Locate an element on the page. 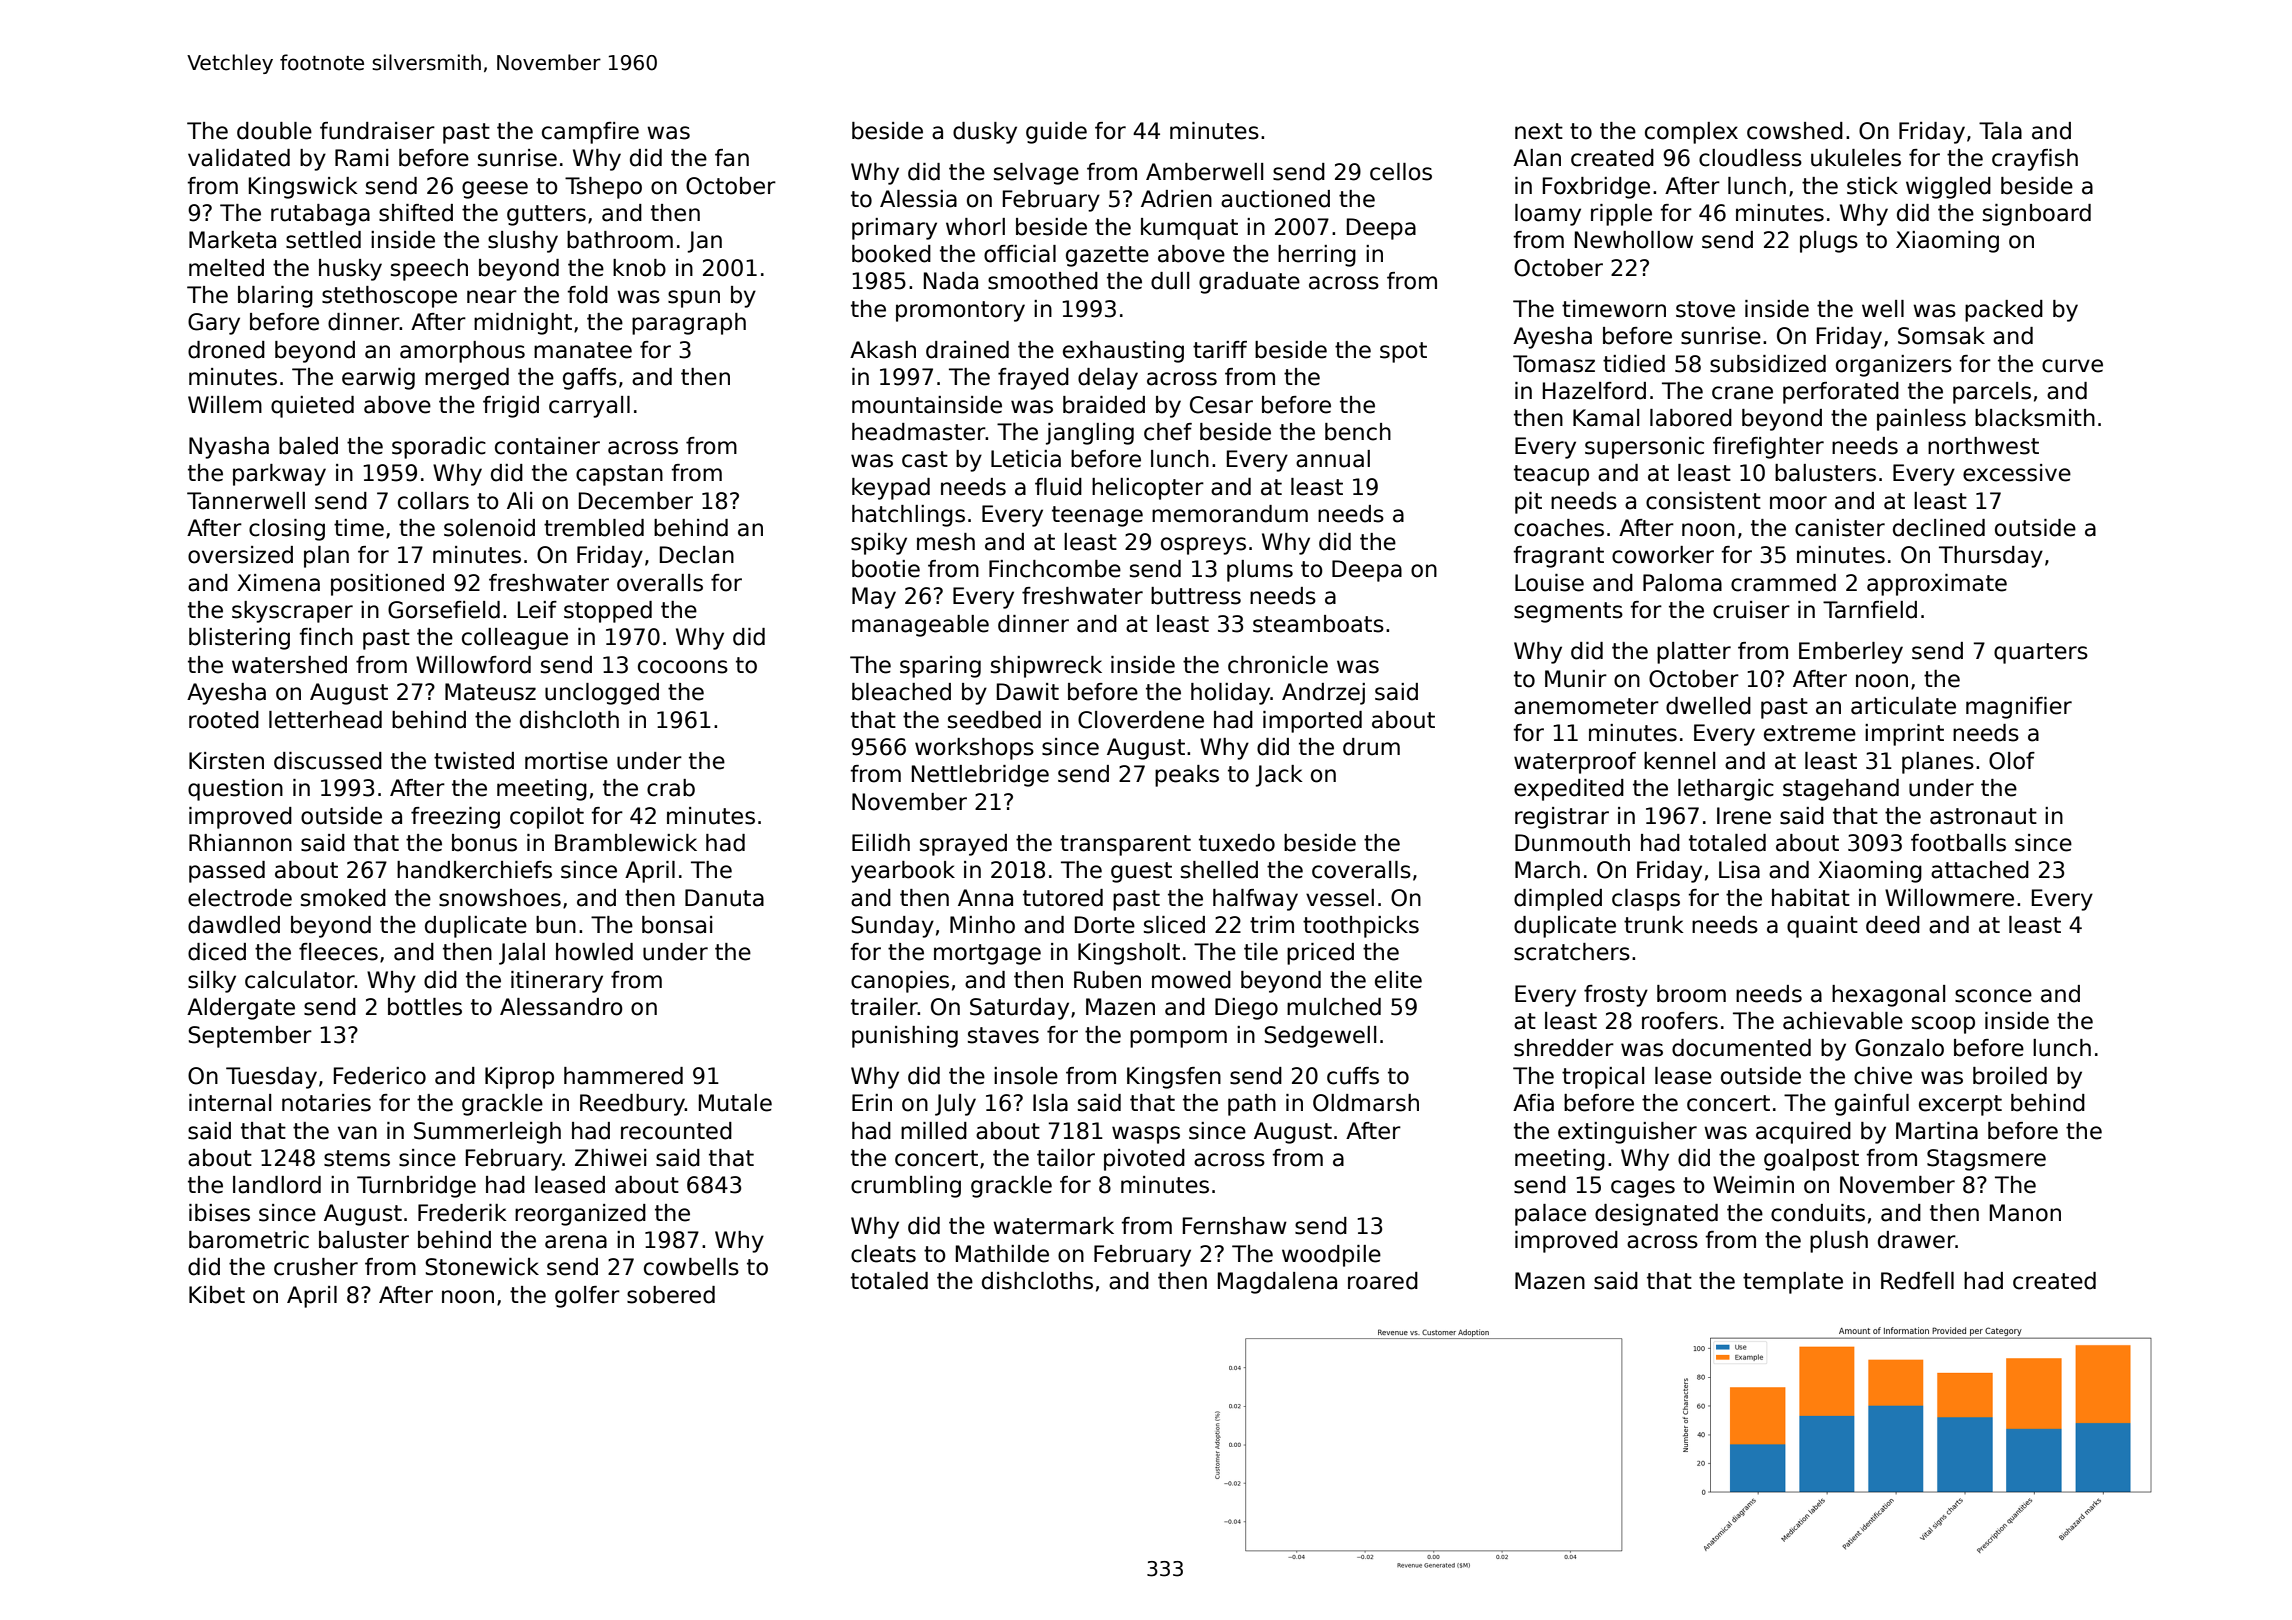 Image resolution: width=2292 pixels, height=1620 pixels. fundraiser is located at coordinates (377, 131).
